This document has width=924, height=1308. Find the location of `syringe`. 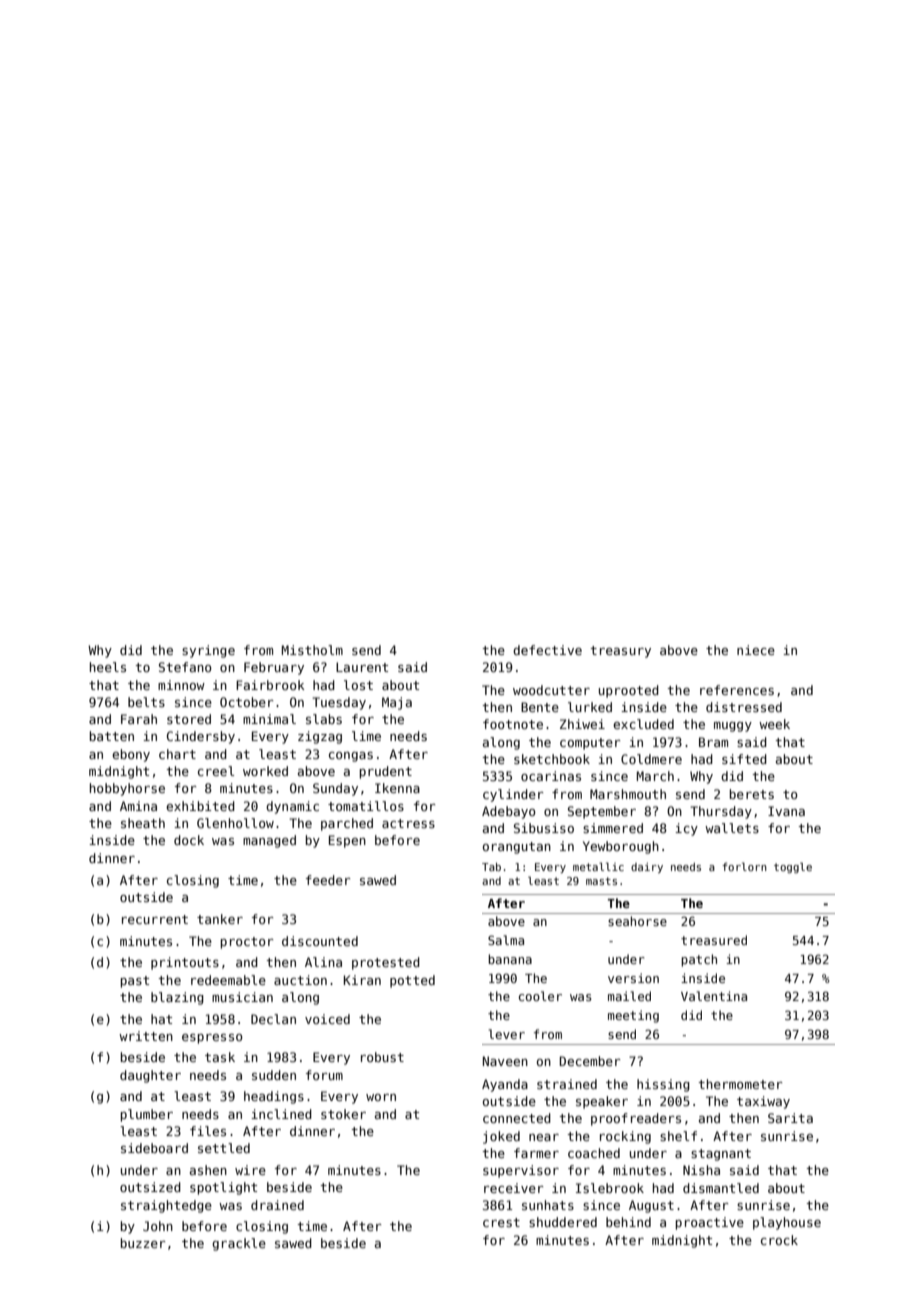

syringe is located at coordinates (208, 651).
